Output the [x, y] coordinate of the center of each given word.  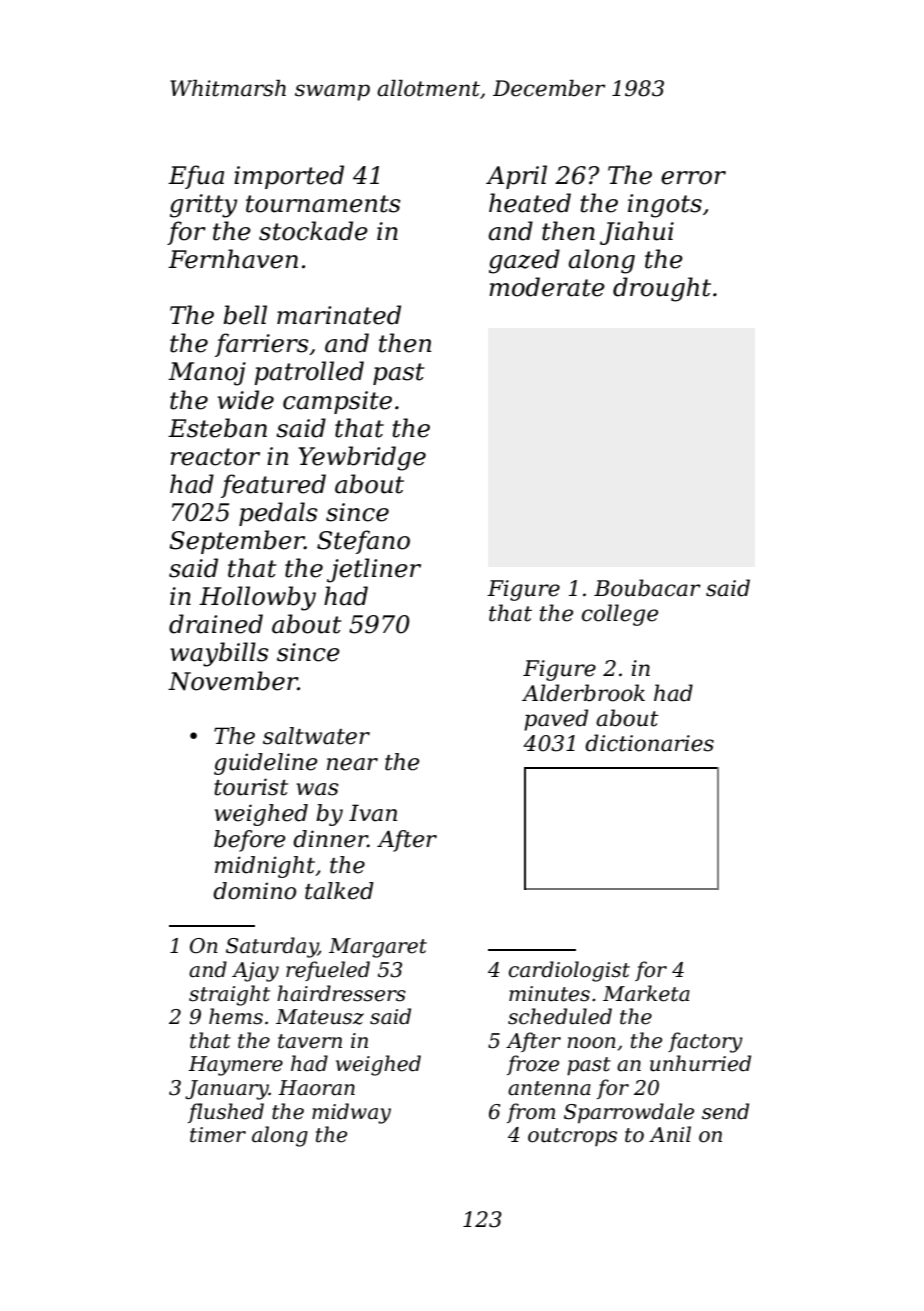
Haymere [235, 1066]
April [516, 177]
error [693, 178]
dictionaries [649, 743]
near [352, 764]
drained [216, 624]
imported [289, 177]
